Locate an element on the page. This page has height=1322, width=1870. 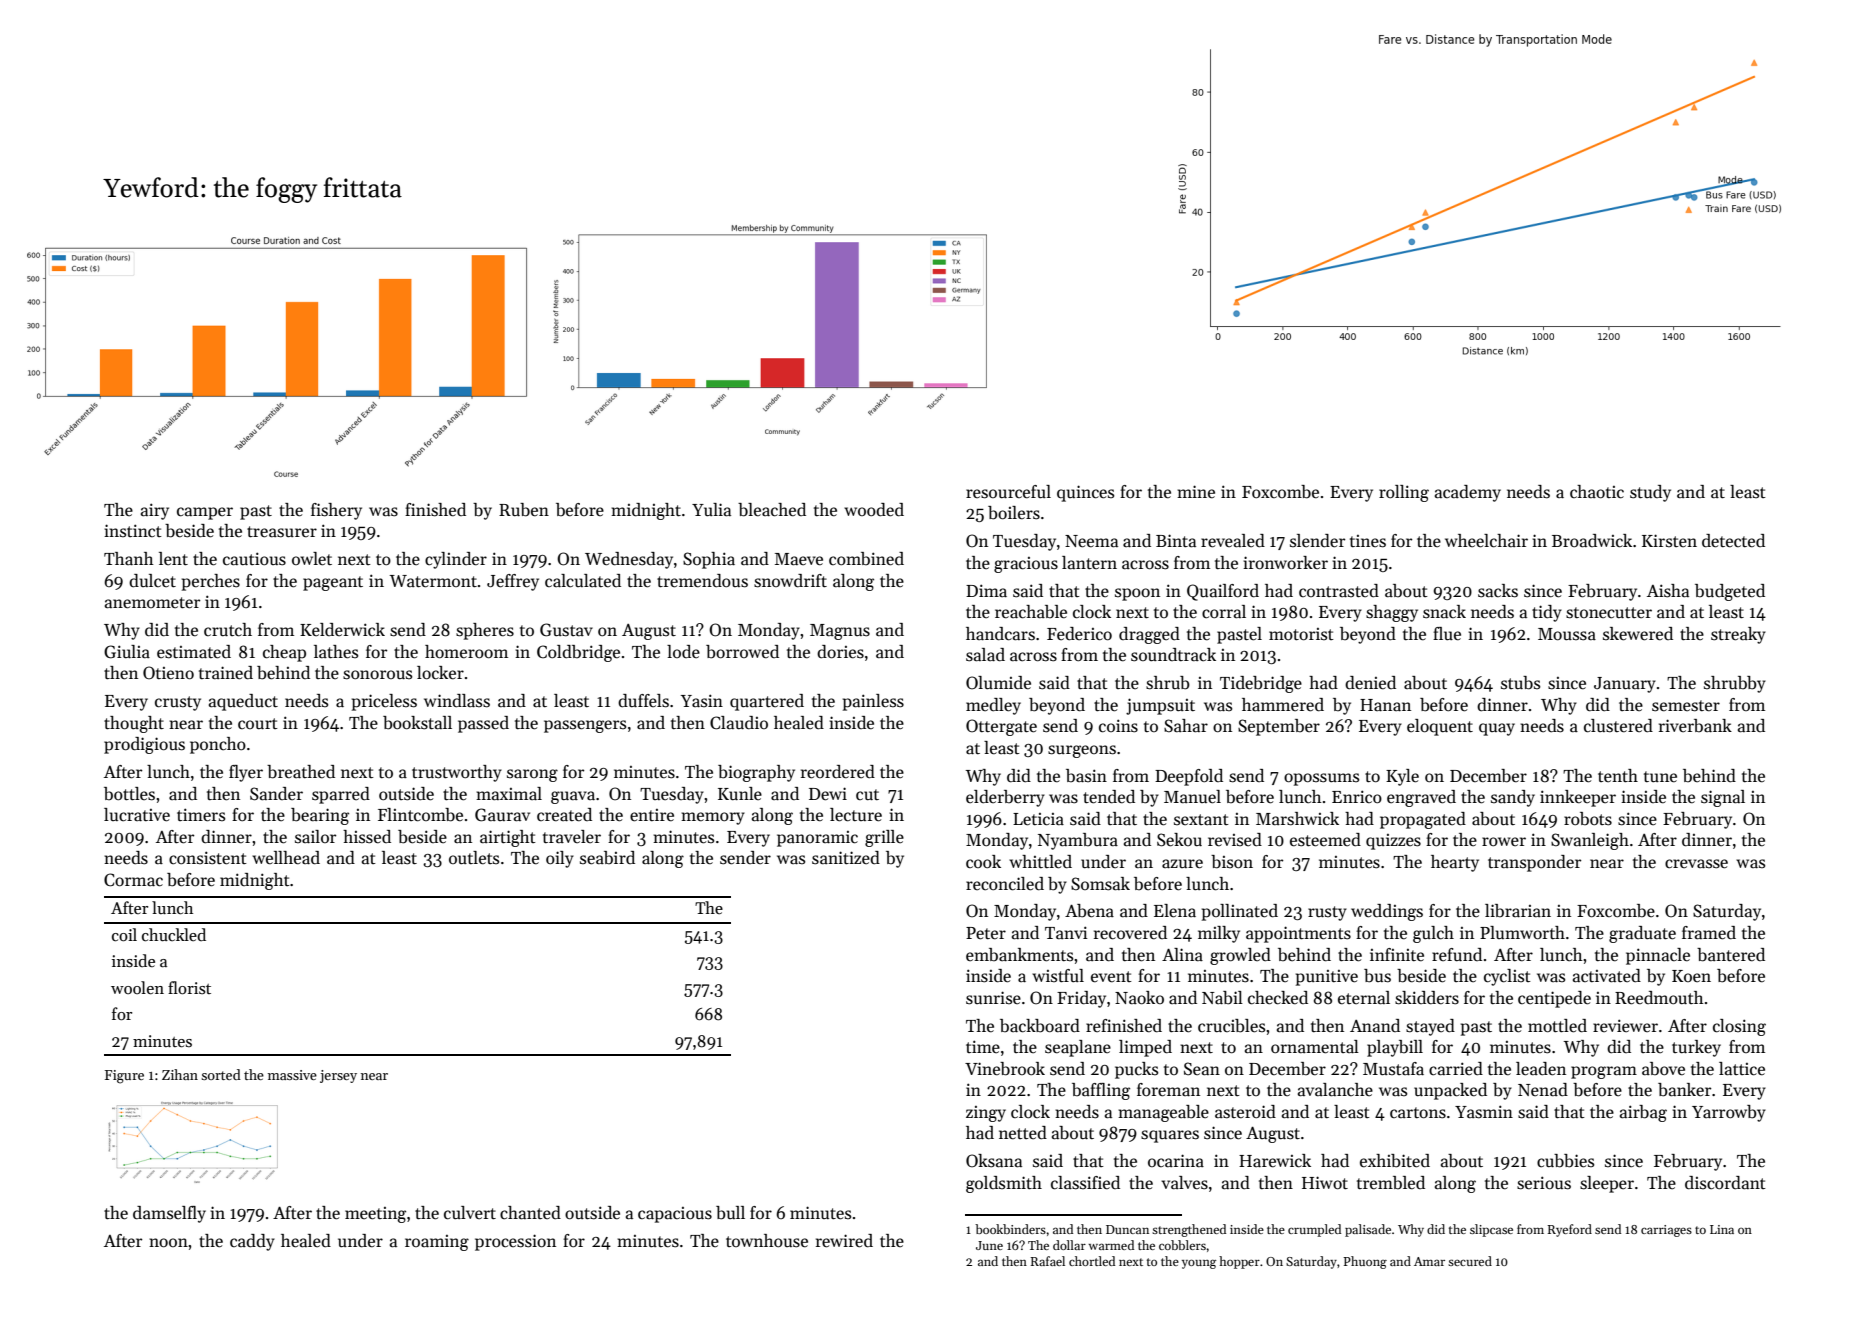
Phuong is located at coordinates (1365, 1262).
